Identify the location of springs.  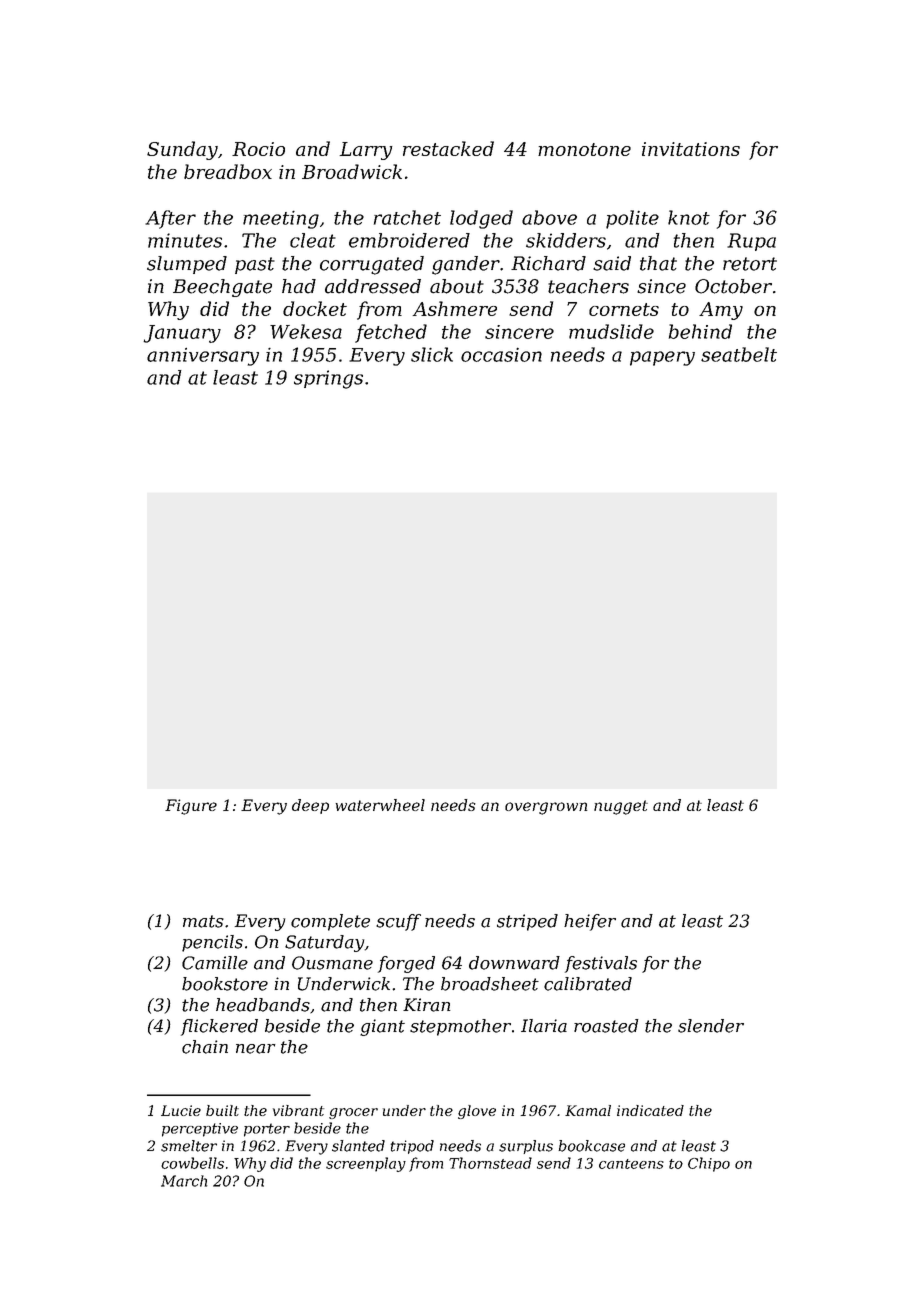
(328, 379).
